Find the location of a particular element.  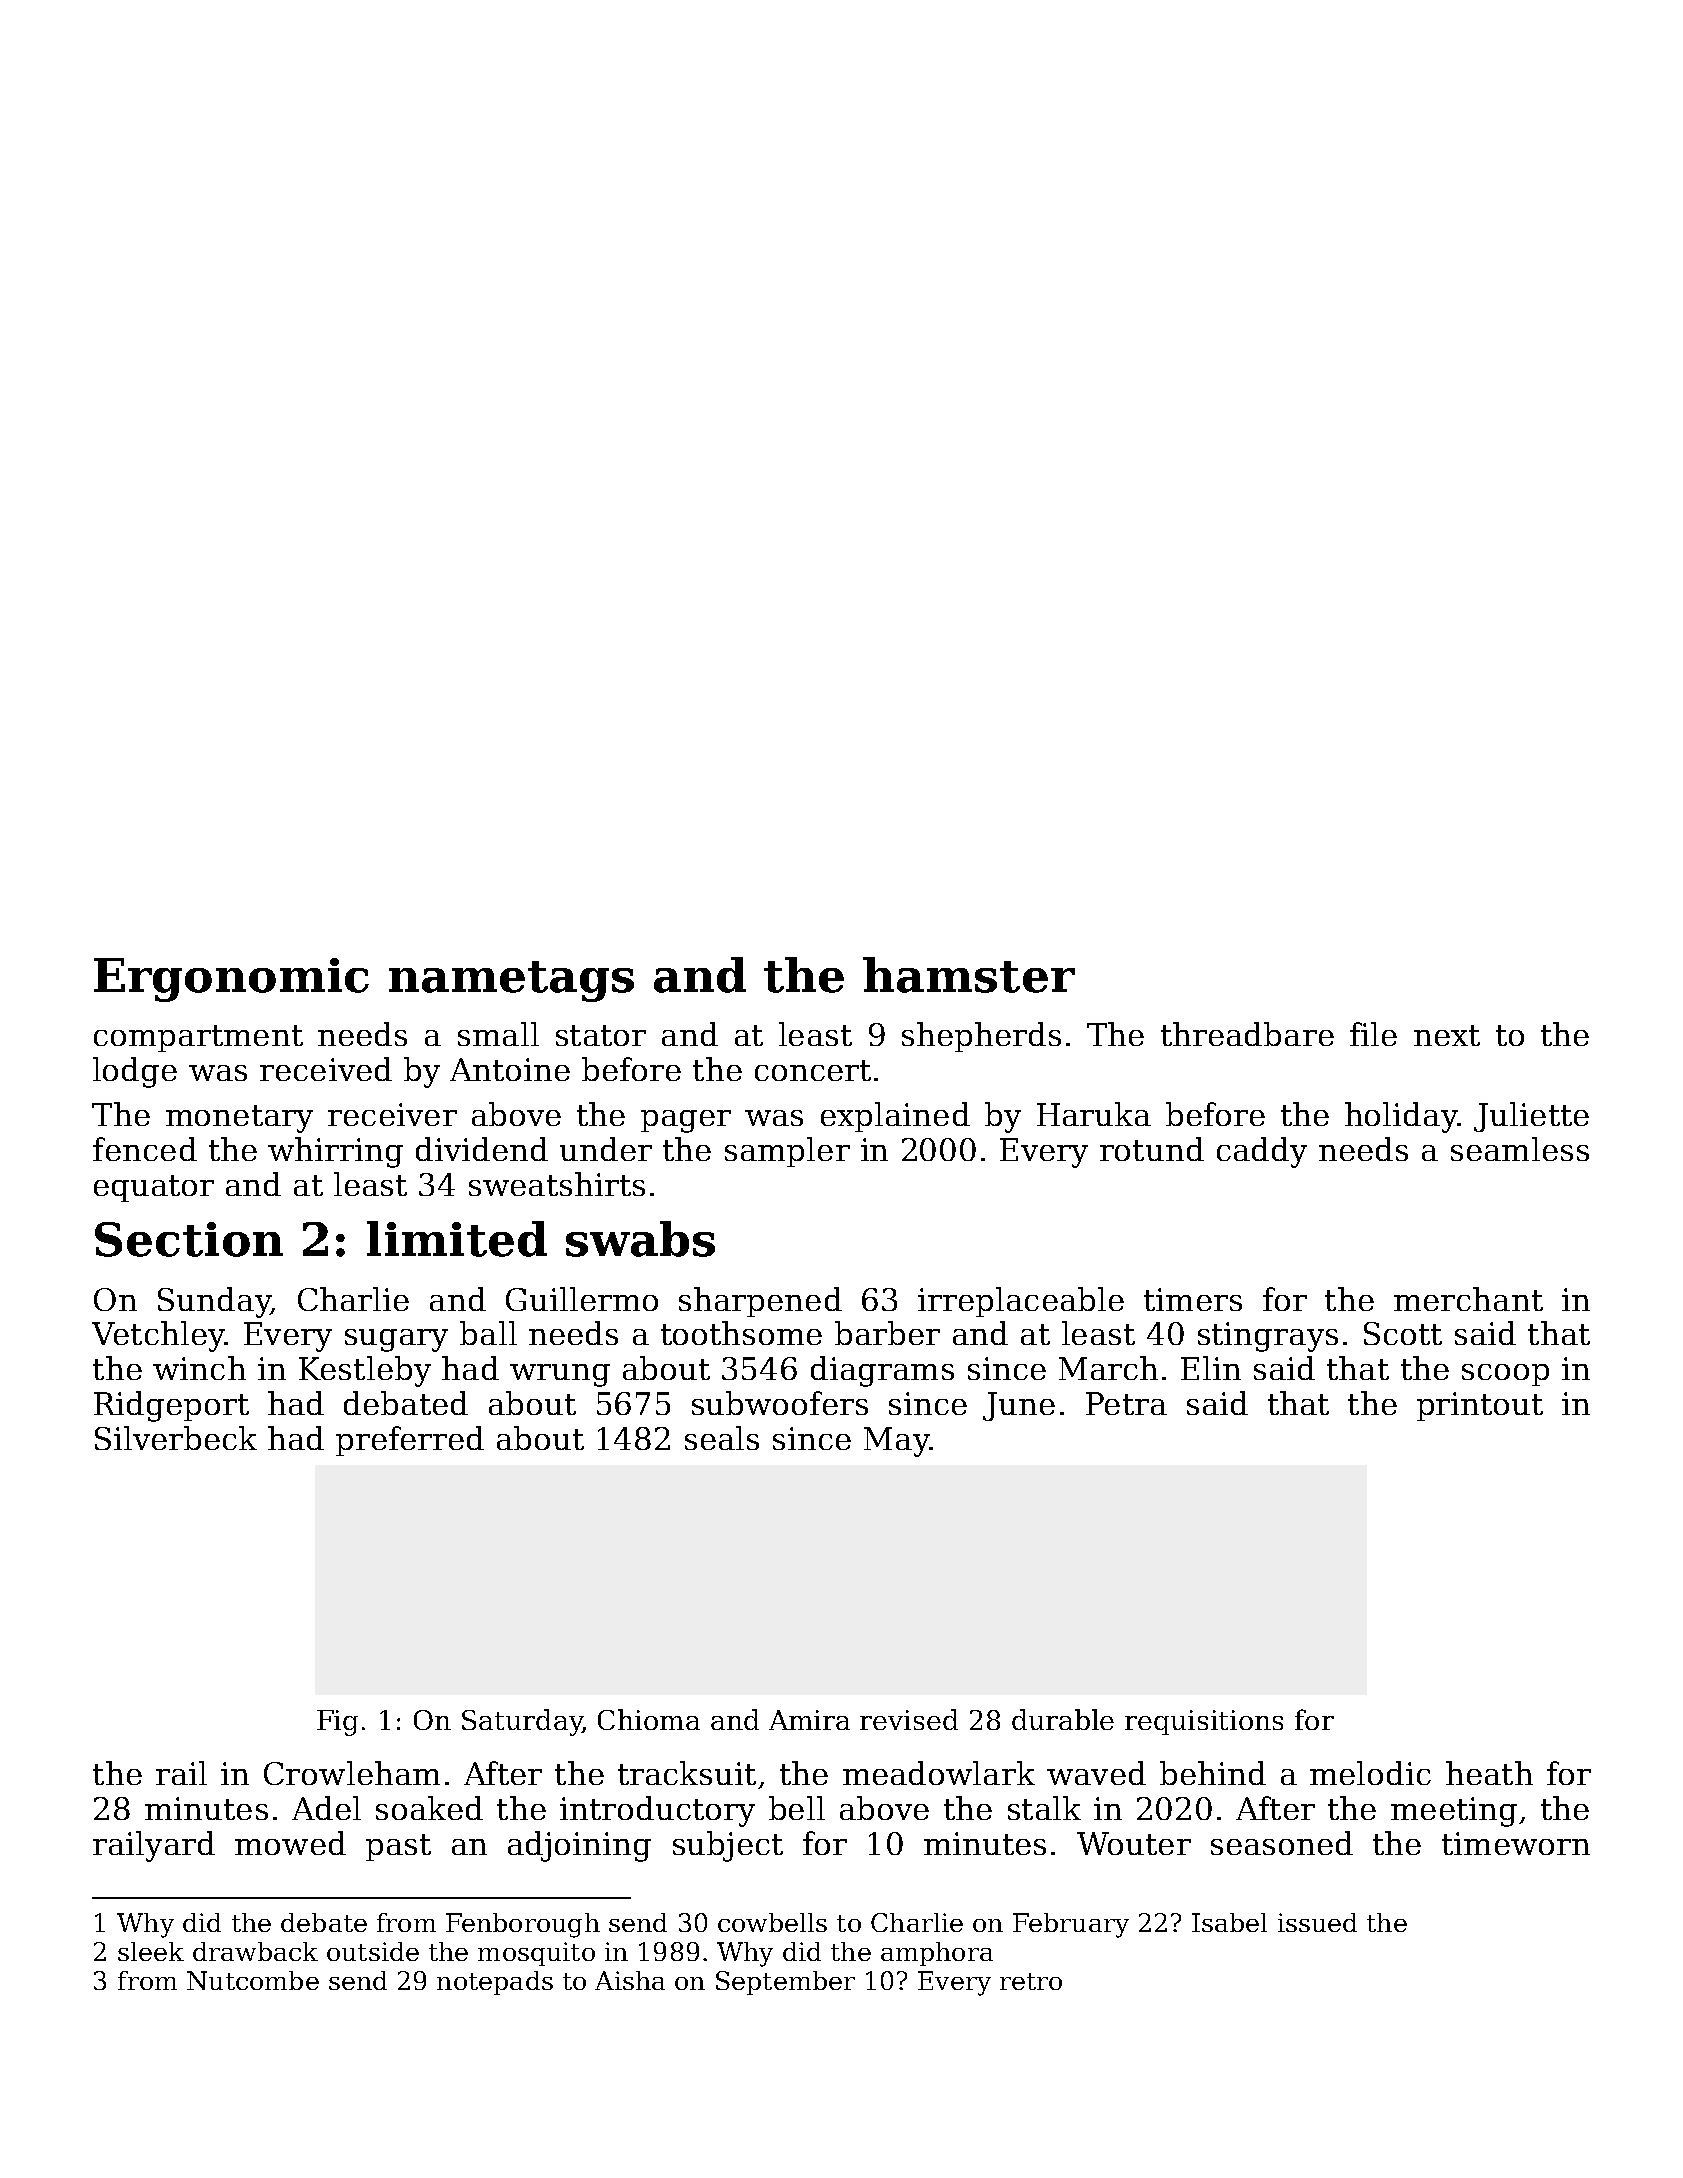

scoop is located at coordinates (1505, 1375).
